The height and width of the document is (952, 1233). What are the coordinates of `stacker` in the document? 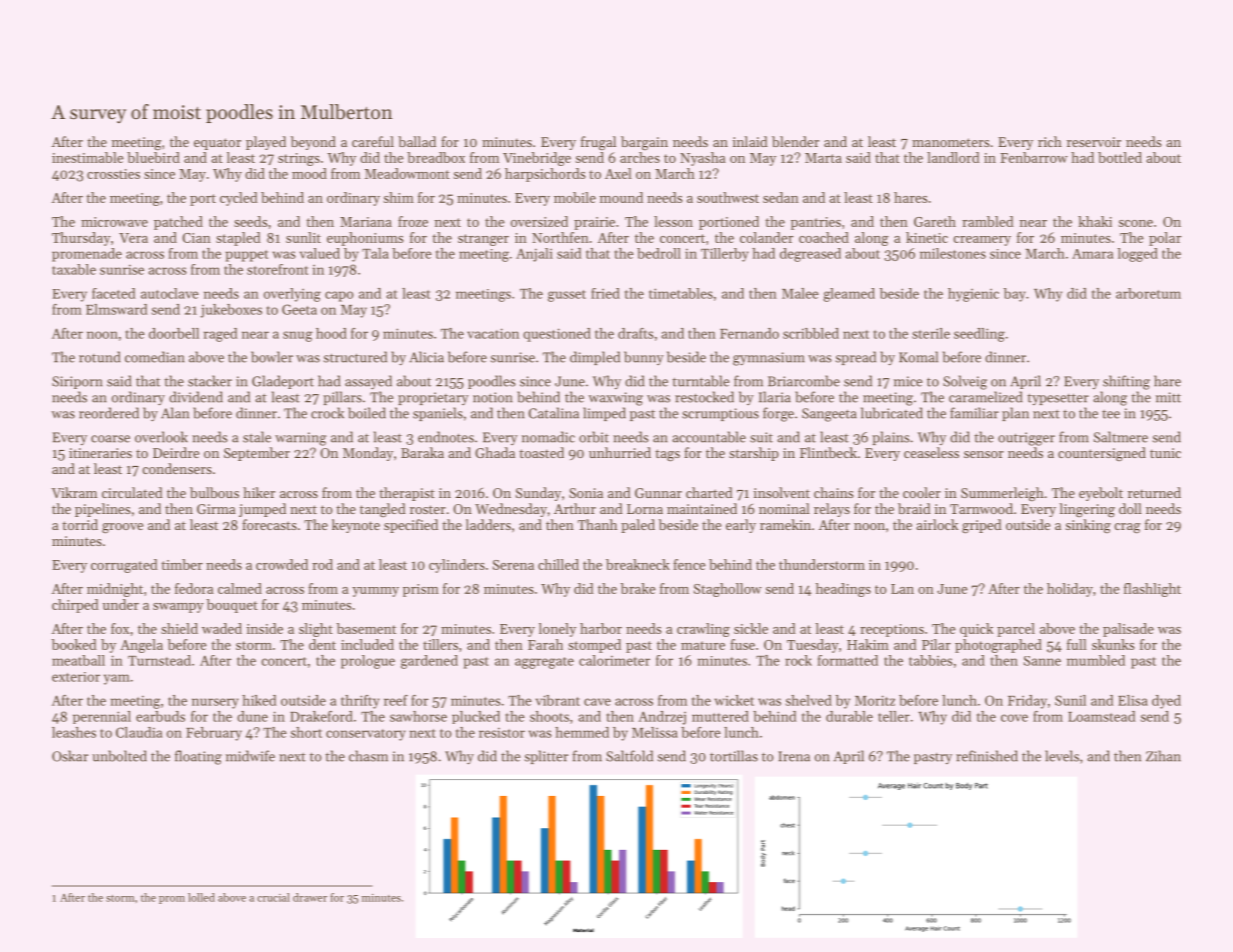 It's located at (210, 381).
